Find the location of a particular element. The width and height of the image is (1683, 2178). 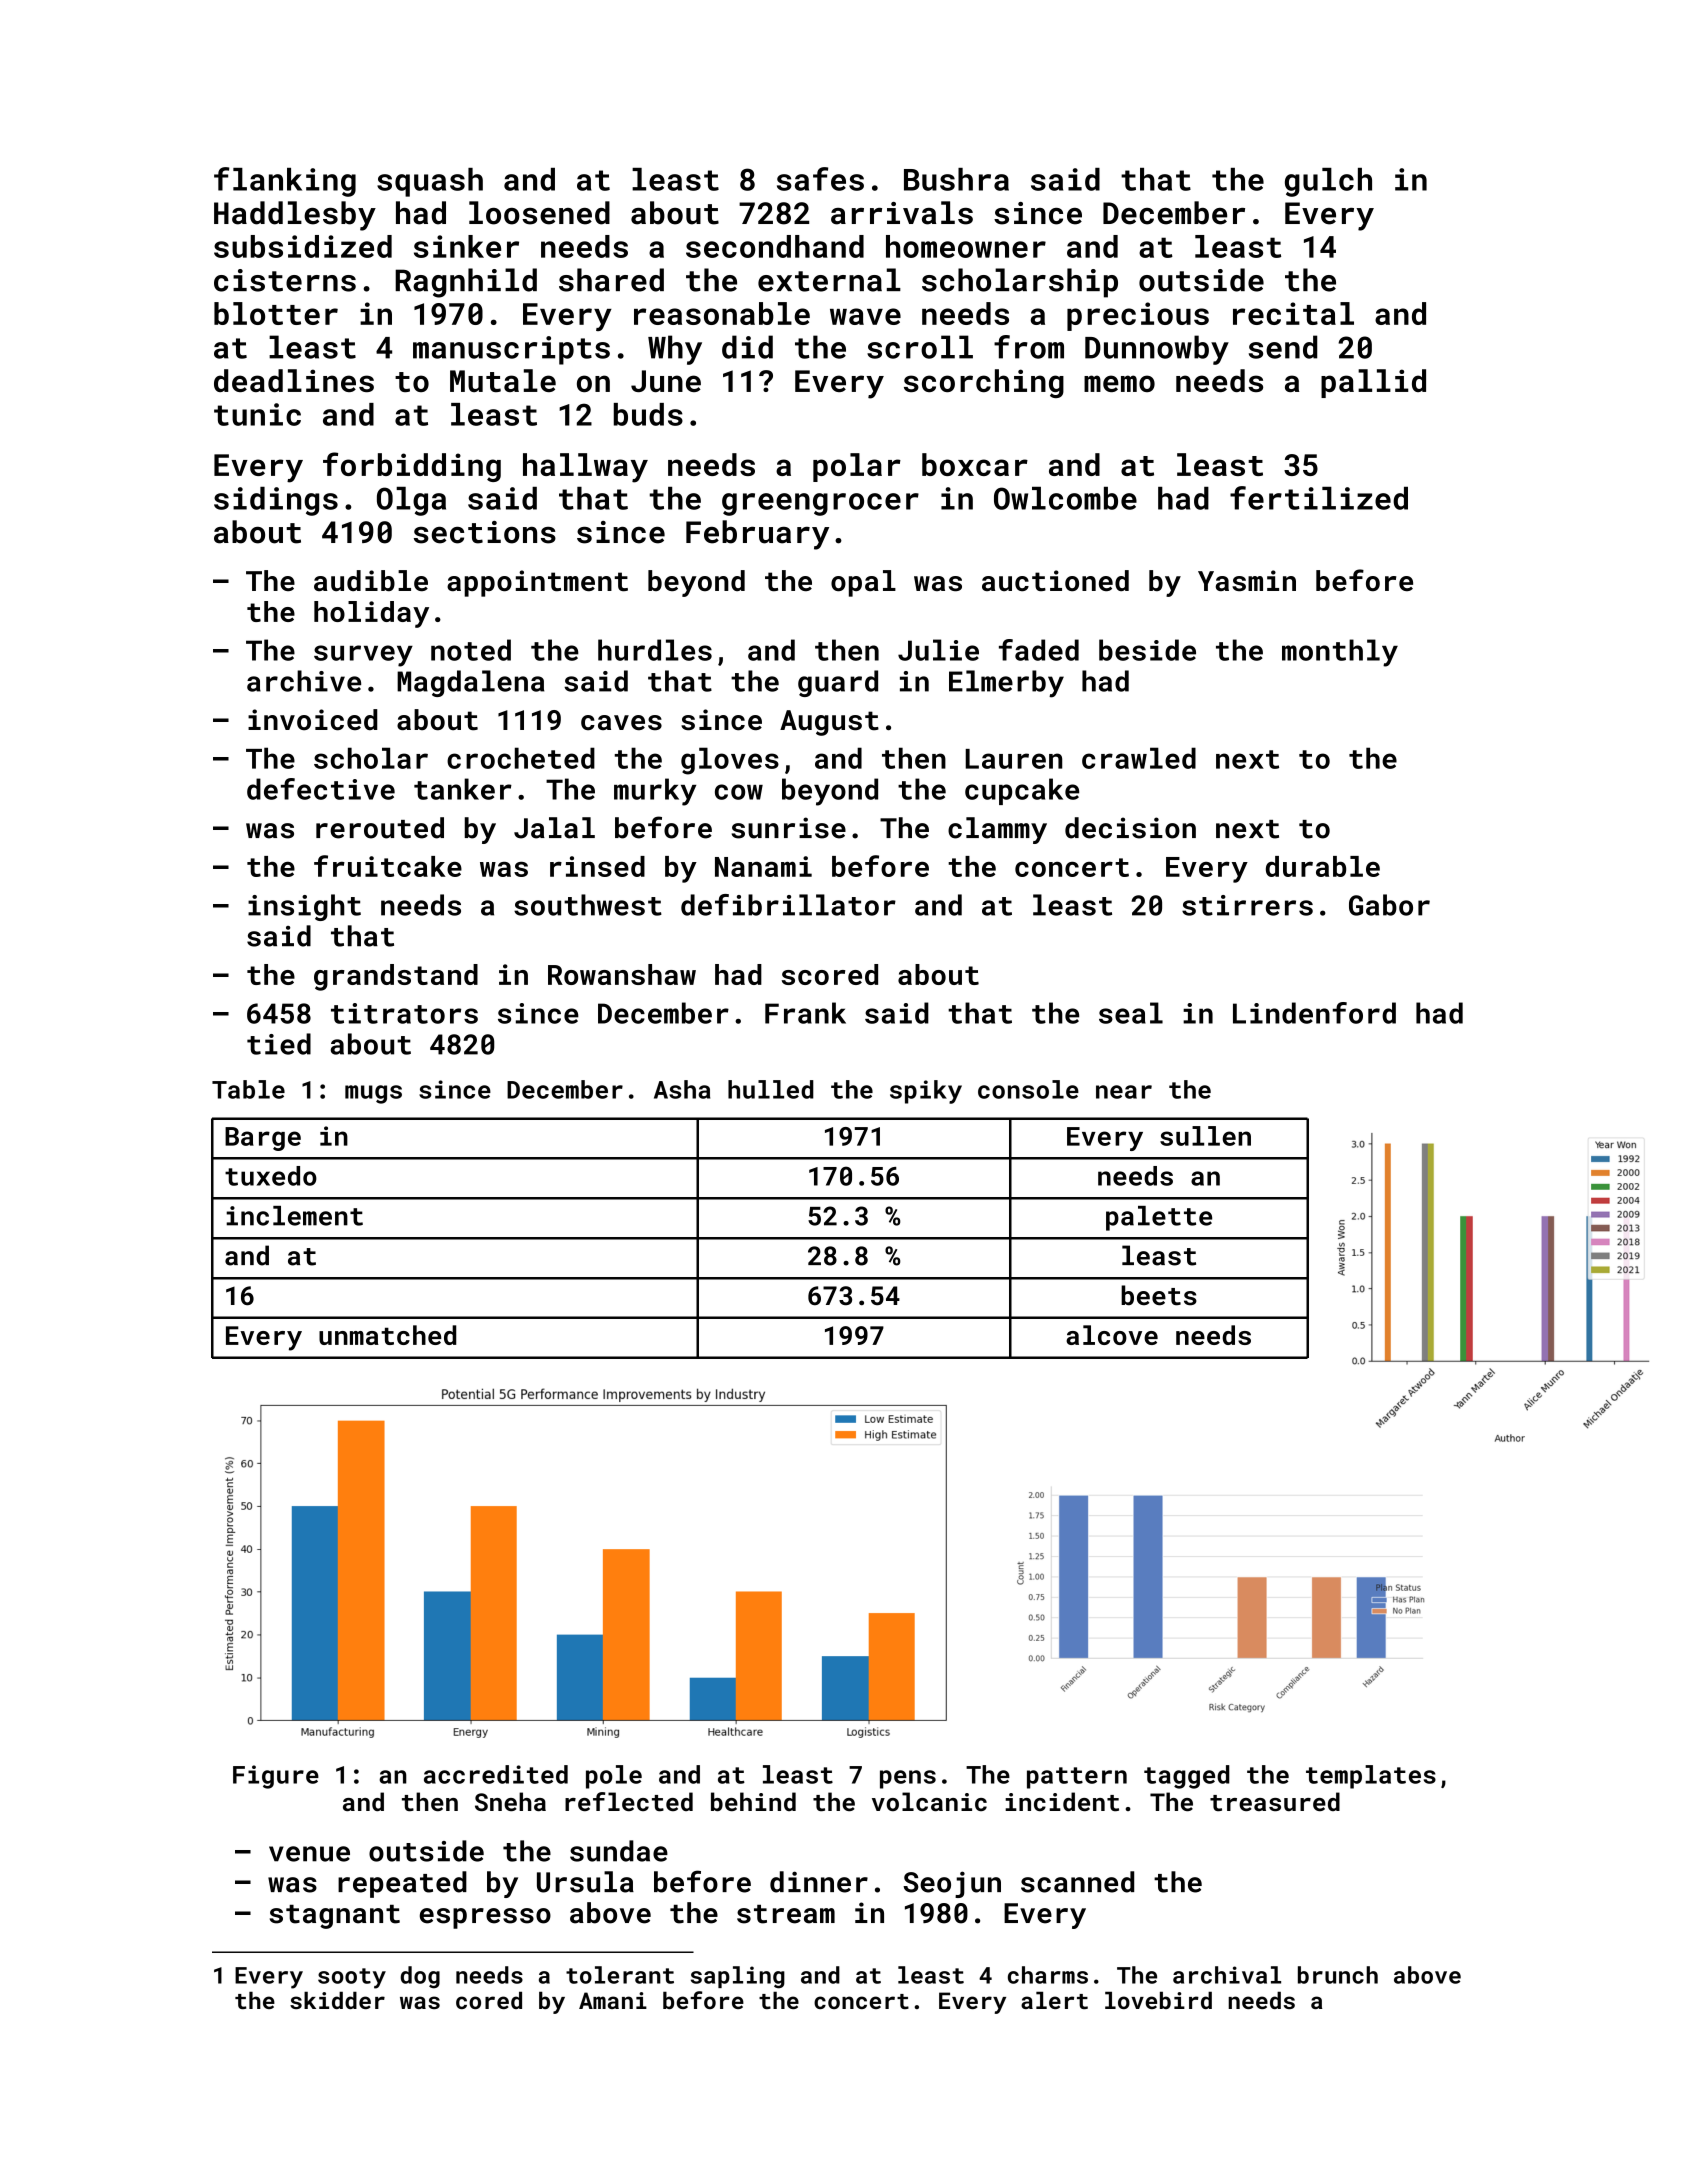

behind is located at coordinates (753, 1801).
